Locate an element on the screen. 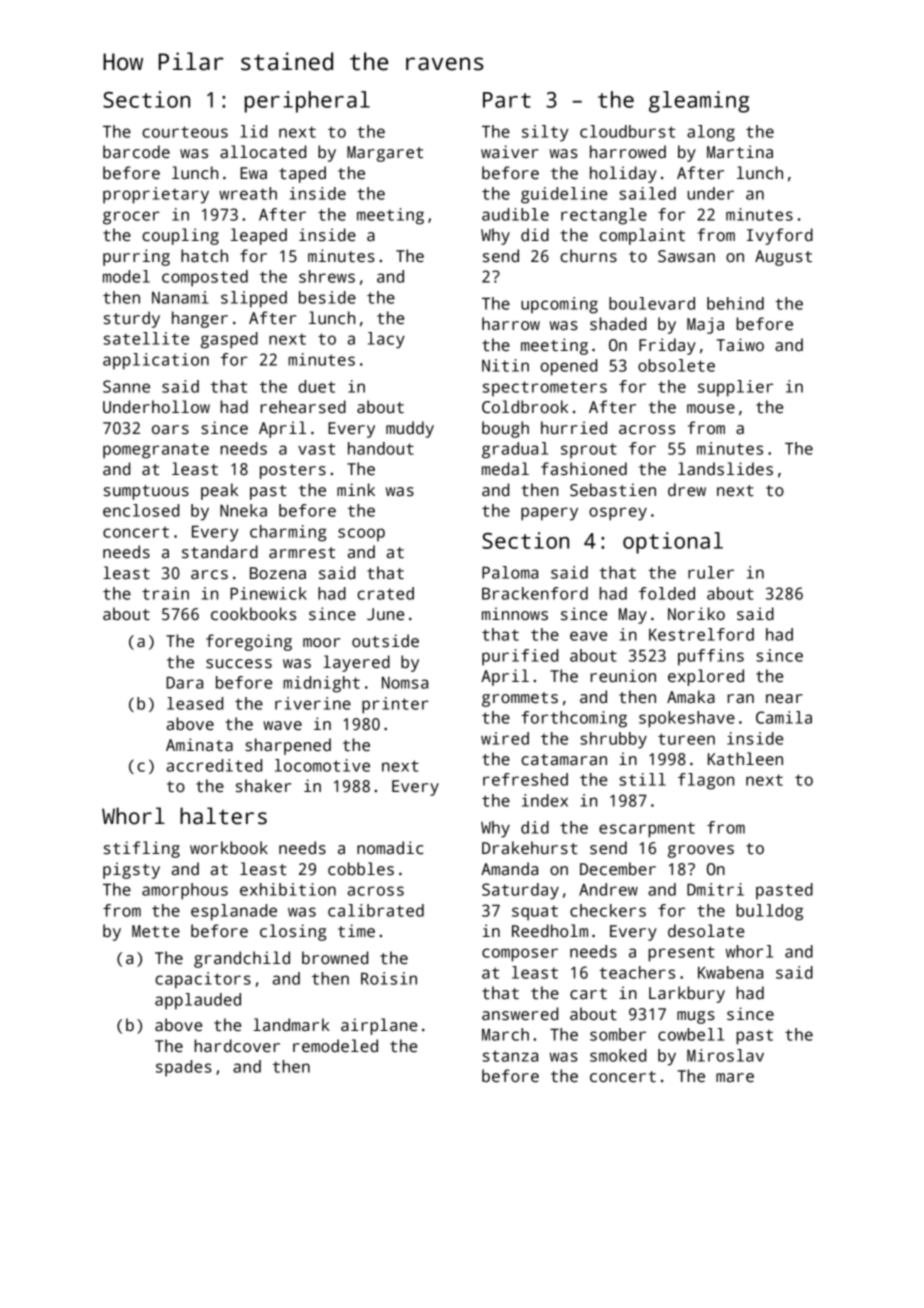 The height and width of the screenshot is (1308, 924). landslides is located at coordinates (725, 469).
